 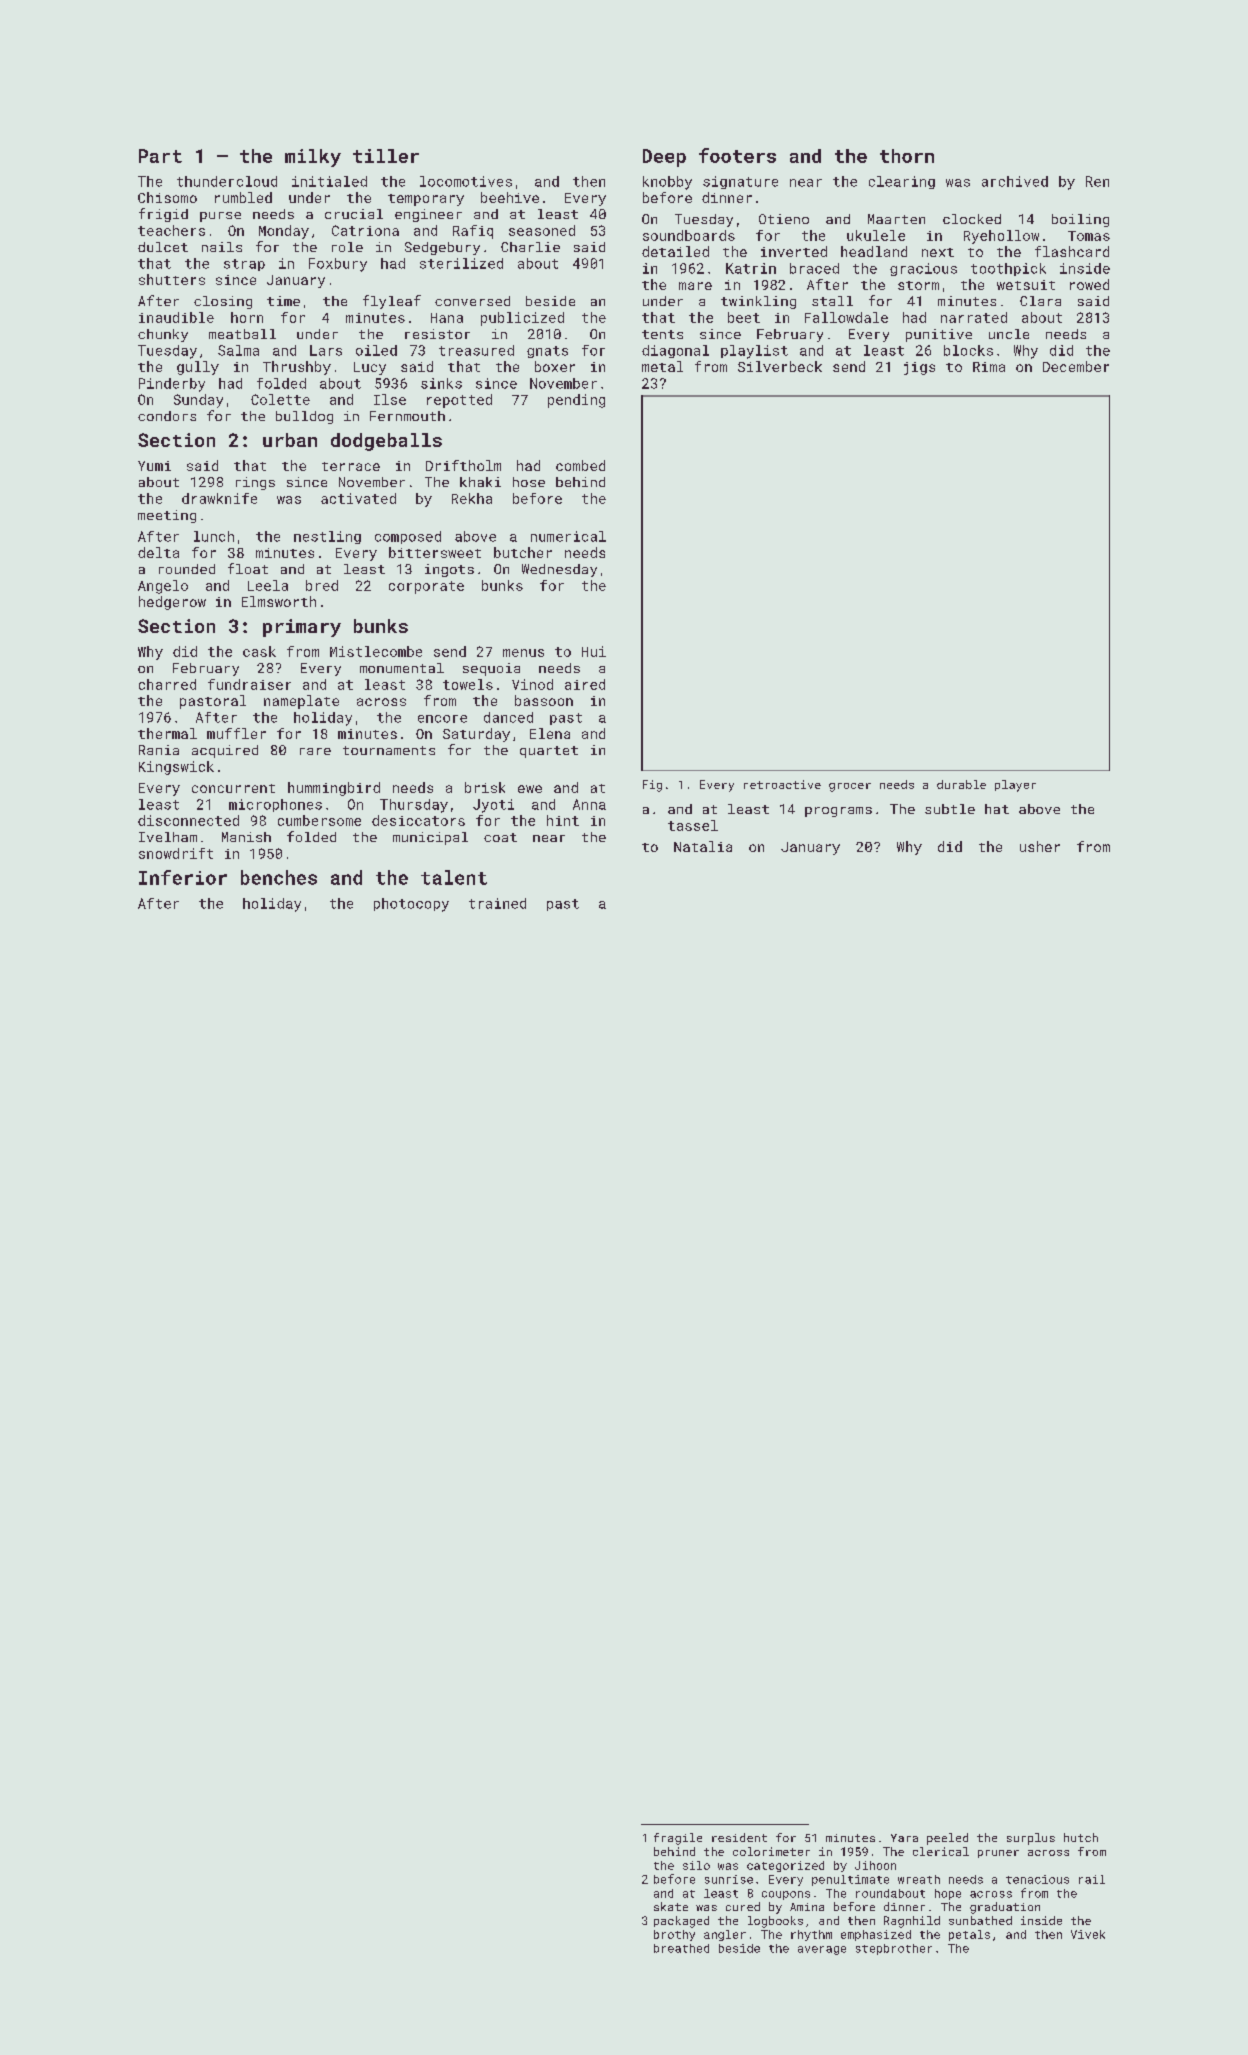 What do you see at coordinates (904, 1838) in the document?
I see `Yara` at bounding box center [904, 1838].
